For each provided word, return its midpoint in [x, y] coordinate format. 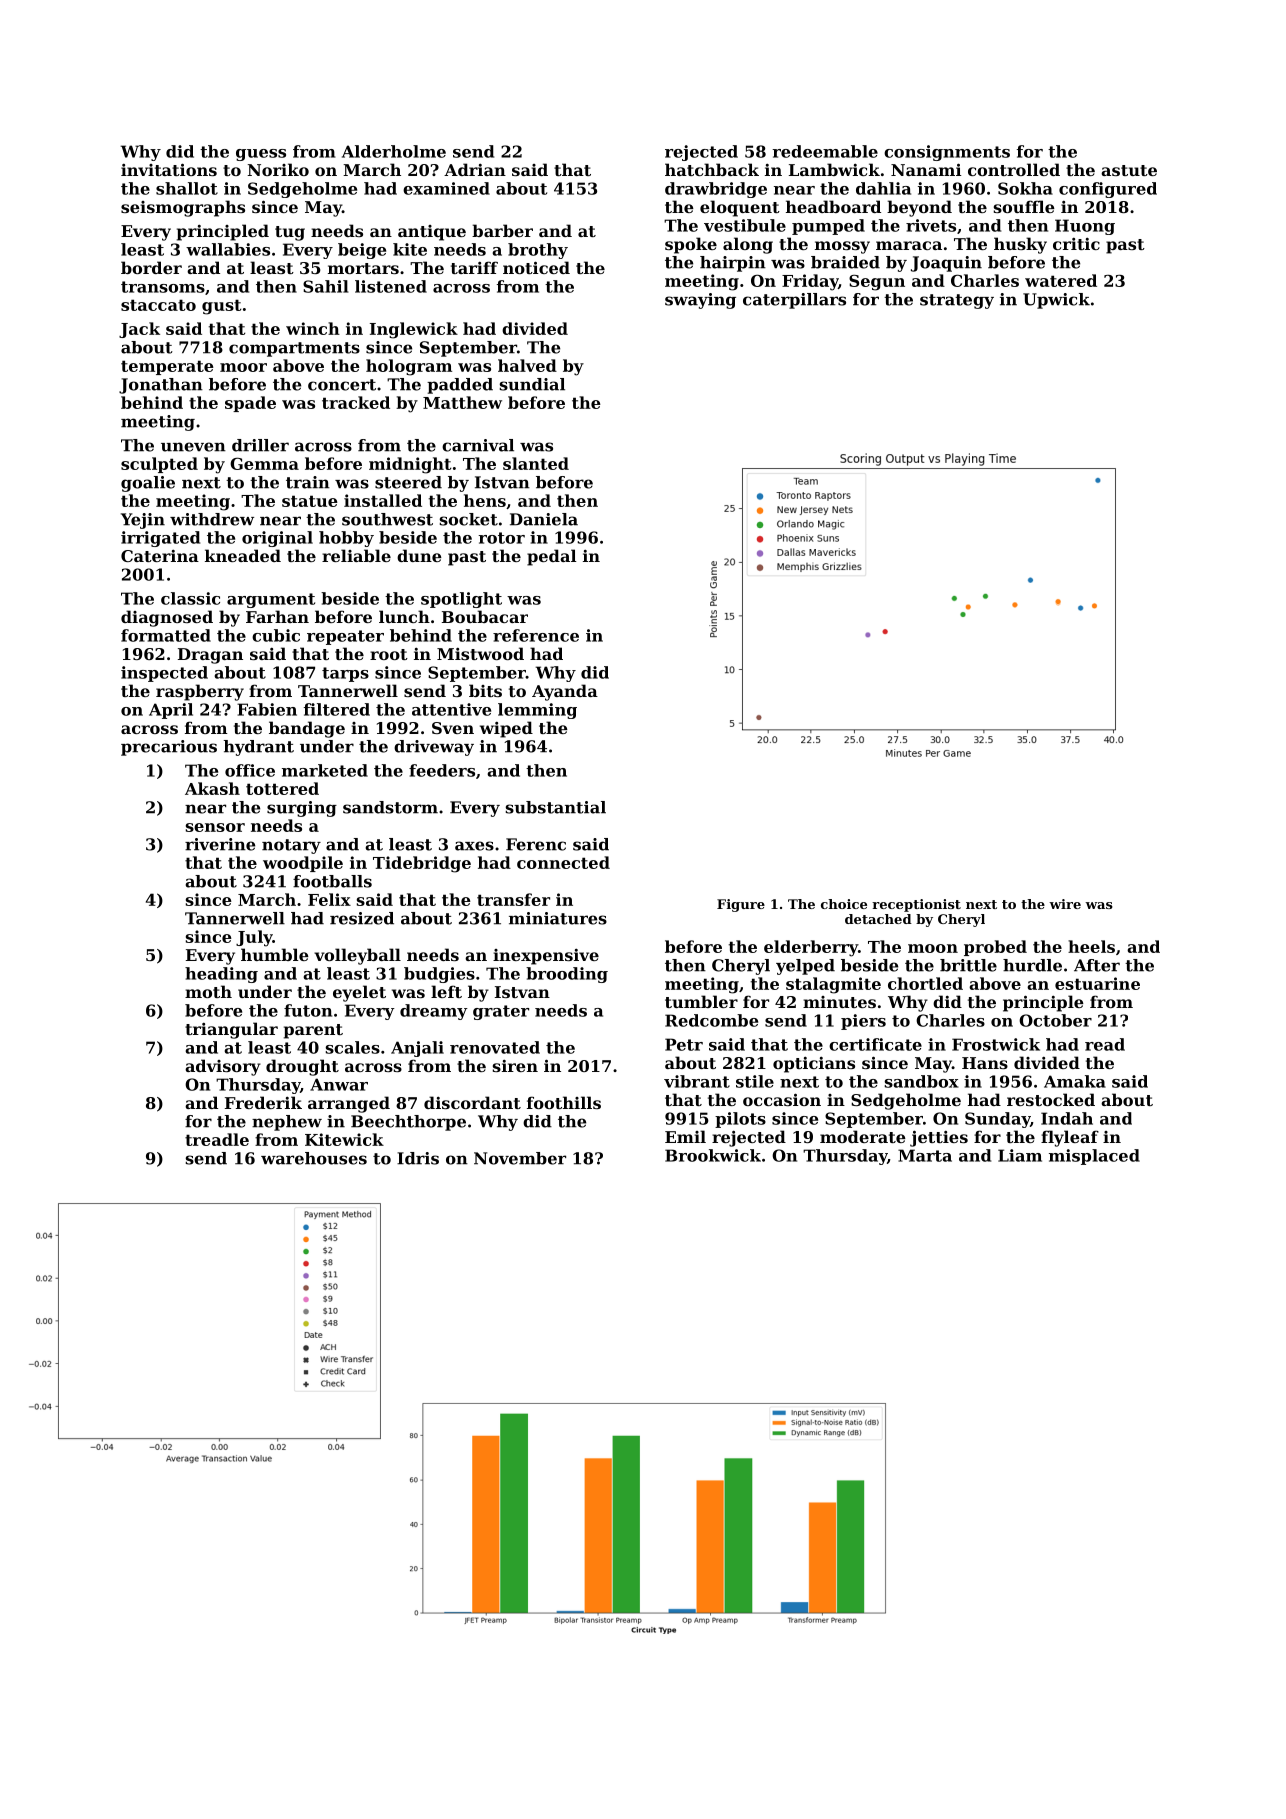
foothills [564, 1102]
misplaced [1094, 1157]
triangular [231, 1030]
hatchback [712, 169]
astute [1129, 170]
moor [243, 367]
